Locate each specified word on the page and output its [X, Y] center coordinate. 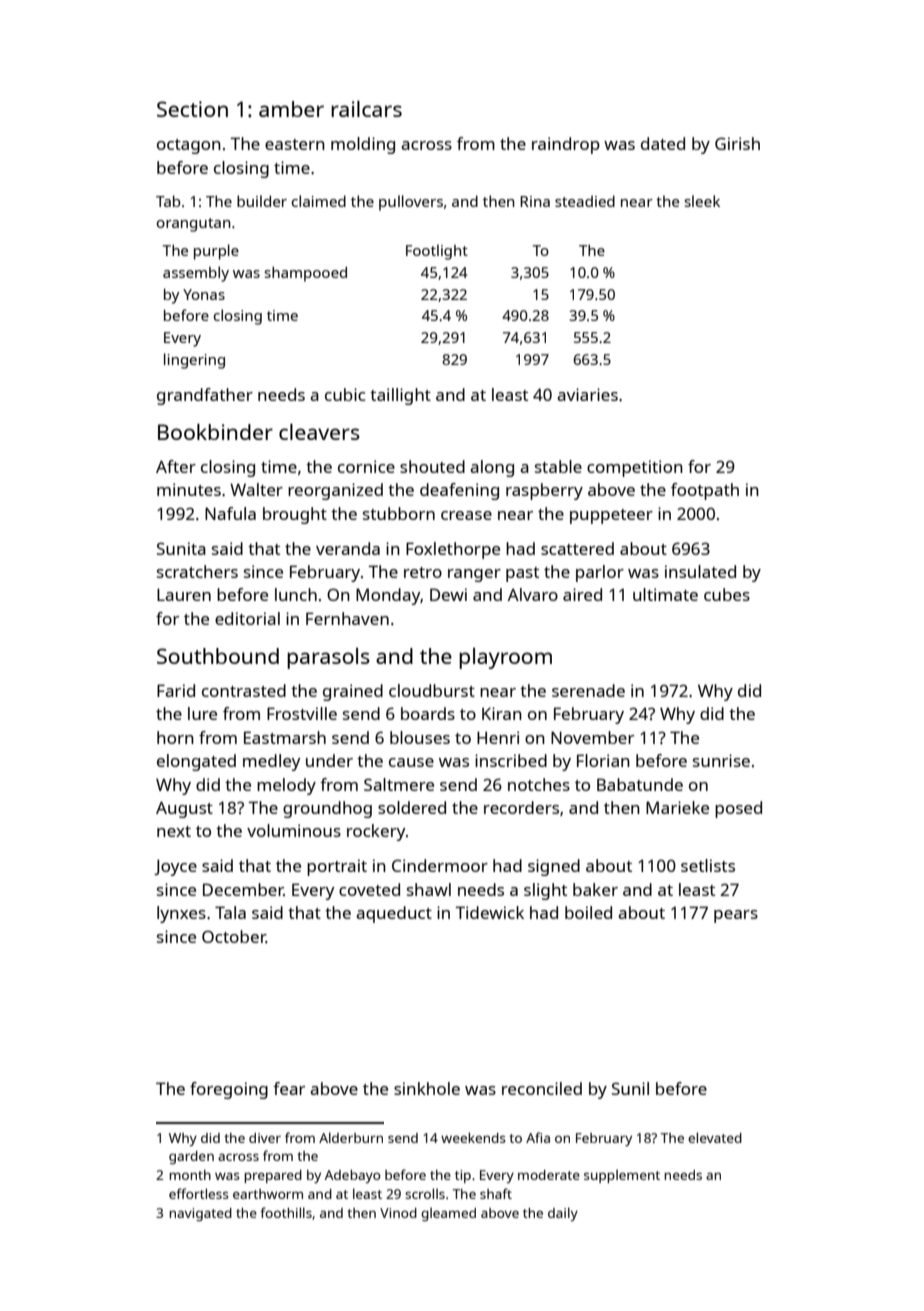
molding [363, 145]
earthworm [268, 1194]
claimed [319, 201]
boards [428, 713]
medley [272, 762]
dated [663, 143]
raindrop [566, 145]
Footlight [437, 252]
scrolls [425, 1193]
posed [738, 809]
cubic [345, 394]
